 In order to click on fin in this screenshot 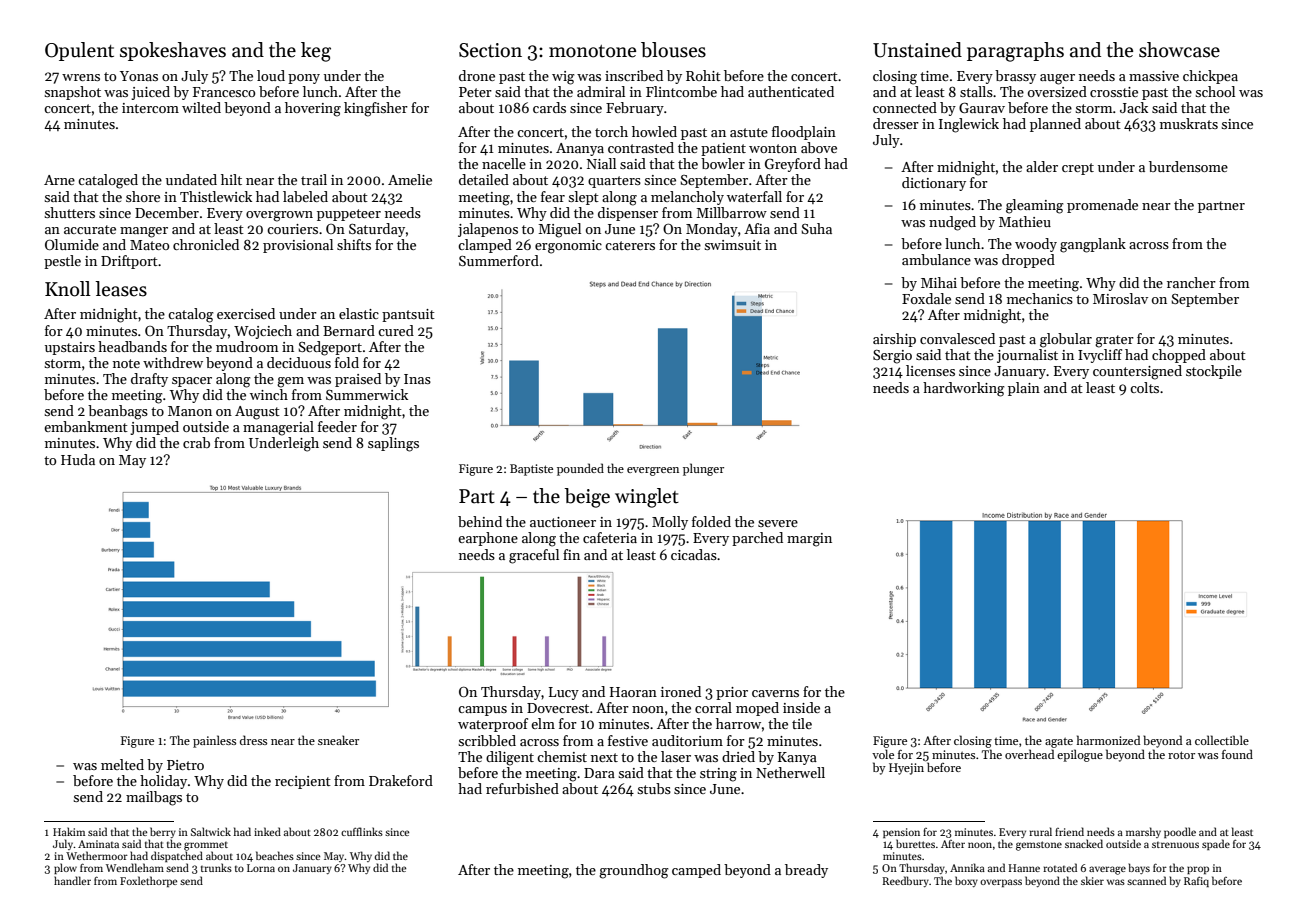, I will do `click(571, 554)`.
